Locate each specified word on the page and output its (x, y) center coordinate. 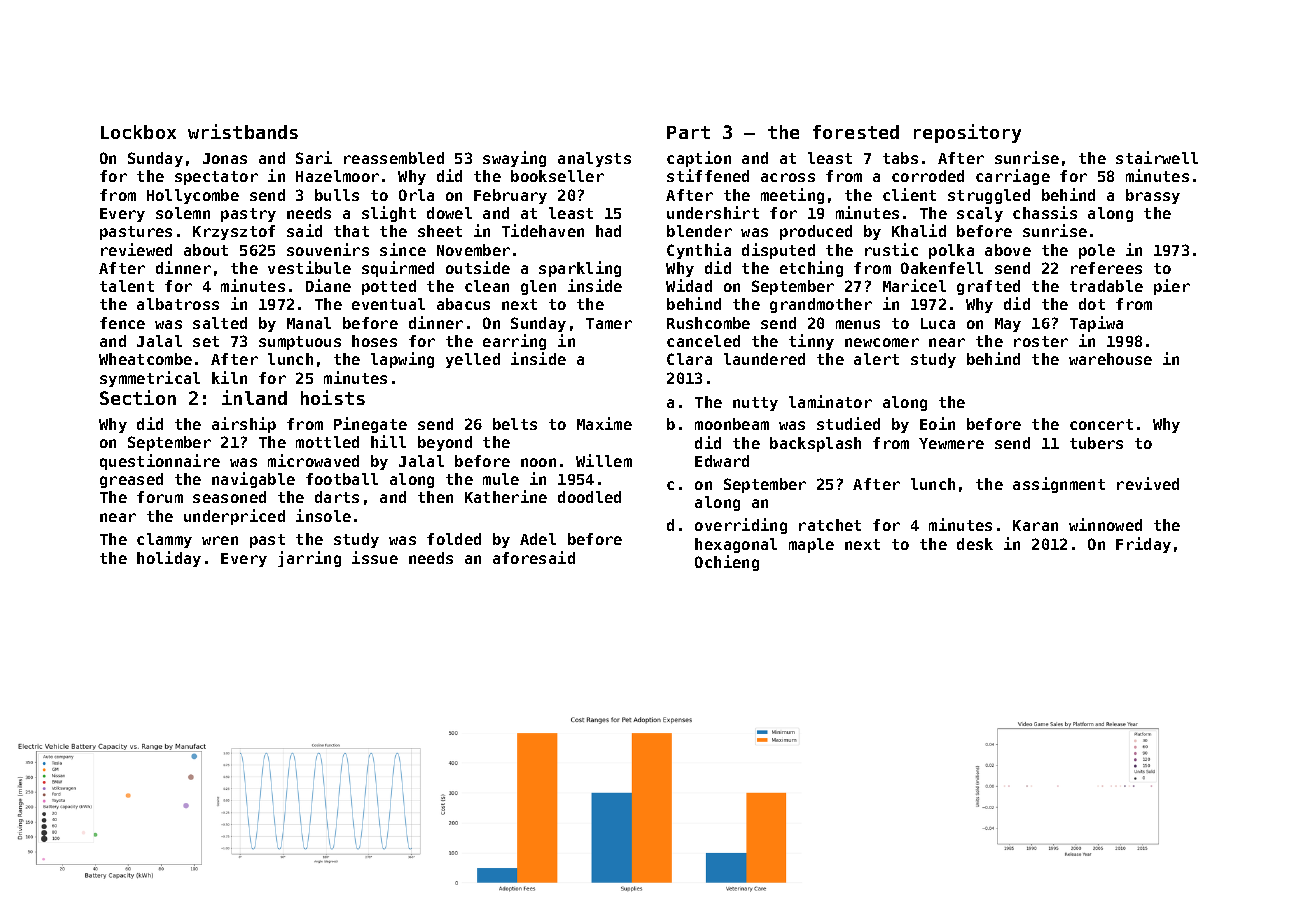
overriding (741, 526)
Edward (722, 461)
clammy (164, 540)
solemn (183, 213)
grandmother (821, 305)
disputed (778, 251)
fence (122, 323)
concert (1101, 424)
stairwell (1157, 157)
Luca (938, 323)
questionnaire (160, 462)
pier (1172, 287)
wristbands (243, 131)
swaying (514, 159)
